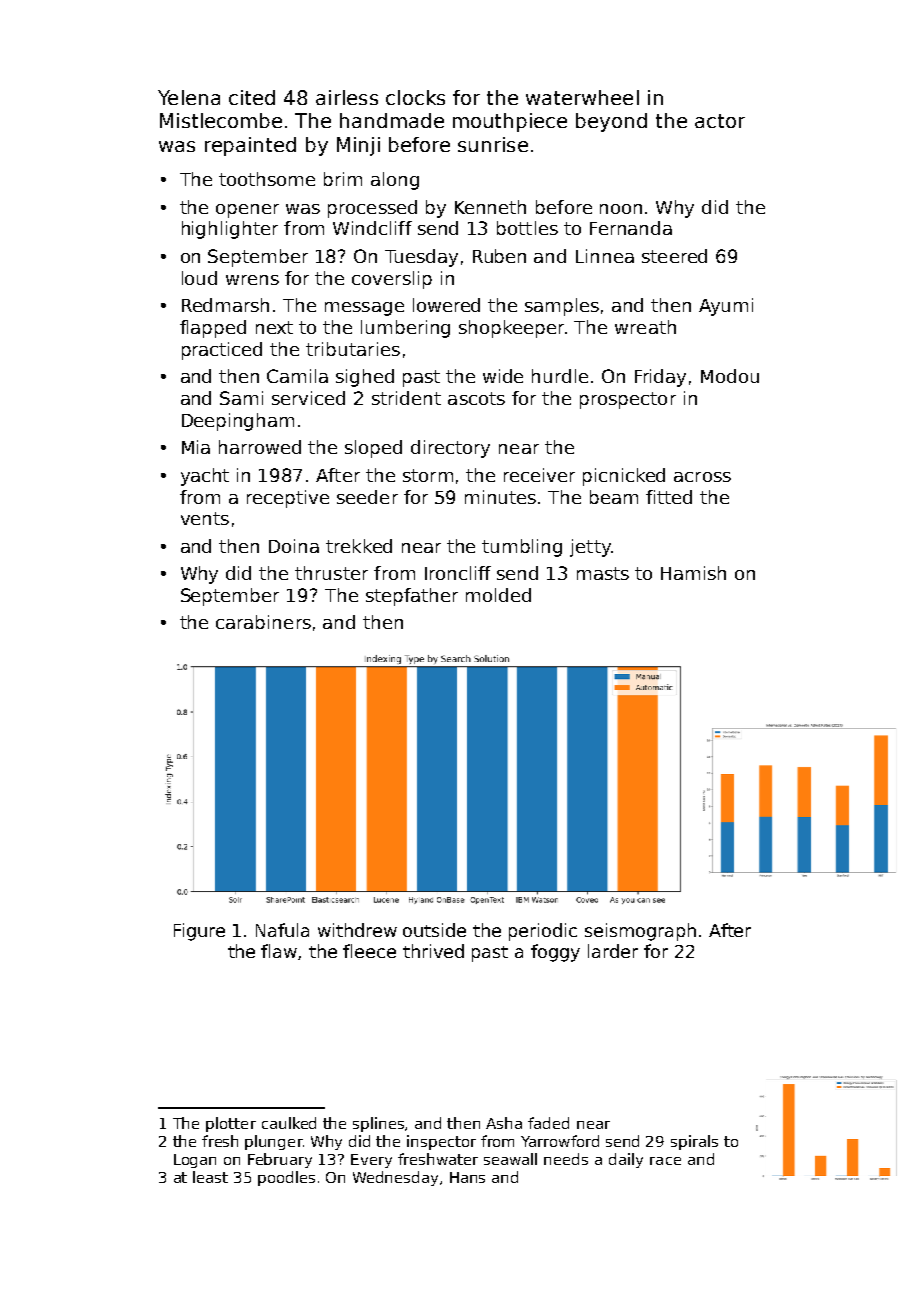  I want to click on minutes, so click(500, 497).
